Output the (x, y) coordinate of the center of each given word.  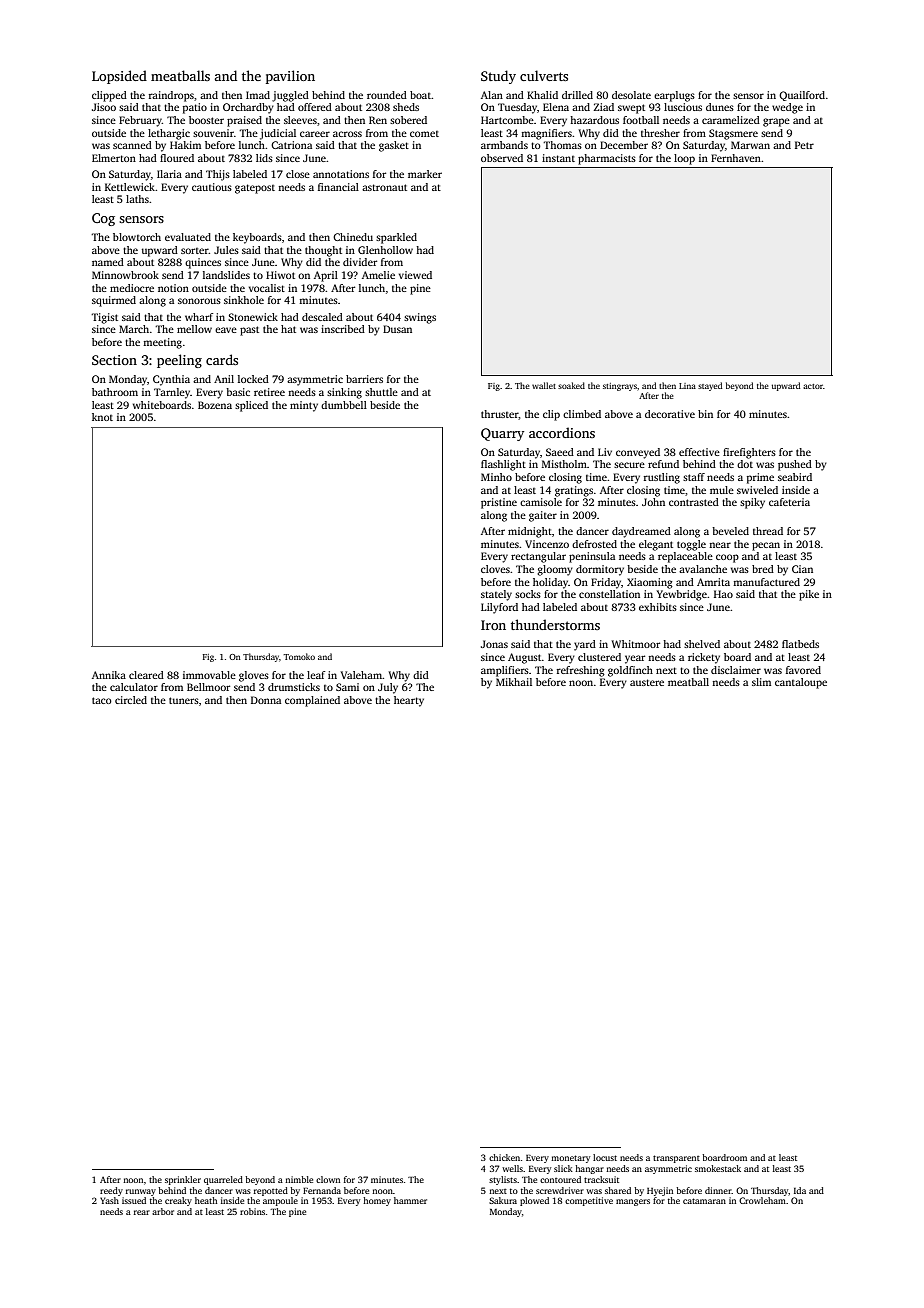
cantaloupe (801, 683)
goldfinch (630, 671)
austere (647, 682)
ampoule (280, 1201)
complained (312, 701)
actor (813, 386)
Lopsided (119, 77)
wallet (544, 385)
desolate (631, 95)
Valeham (361, 675)
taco (102, 700)
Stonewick (253, 317)
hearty (409, 701)
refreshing (581, 671)
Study (498, 77)
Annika (109, 675)
